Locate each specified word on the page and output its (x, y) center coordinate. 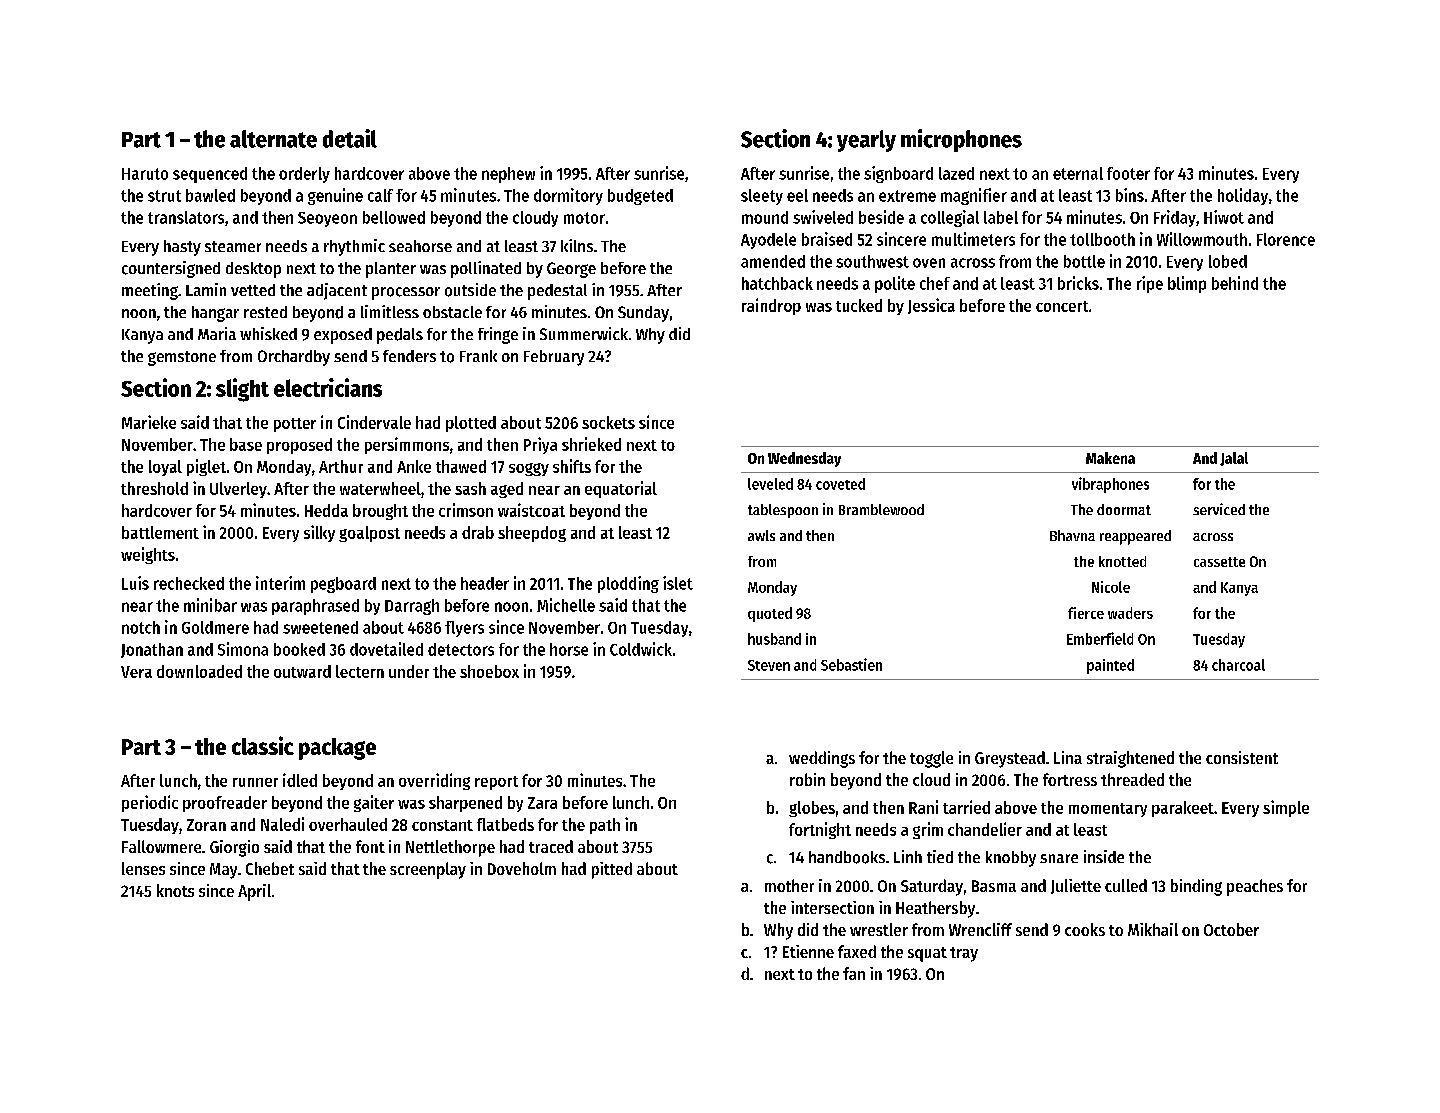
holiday (1243, 196)
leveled (770, 484)
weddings (822, 759)
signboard (898, 174)
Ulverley (238, 490)
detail (350, 138)
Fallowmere (161, 846)
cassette (1219, 562)
